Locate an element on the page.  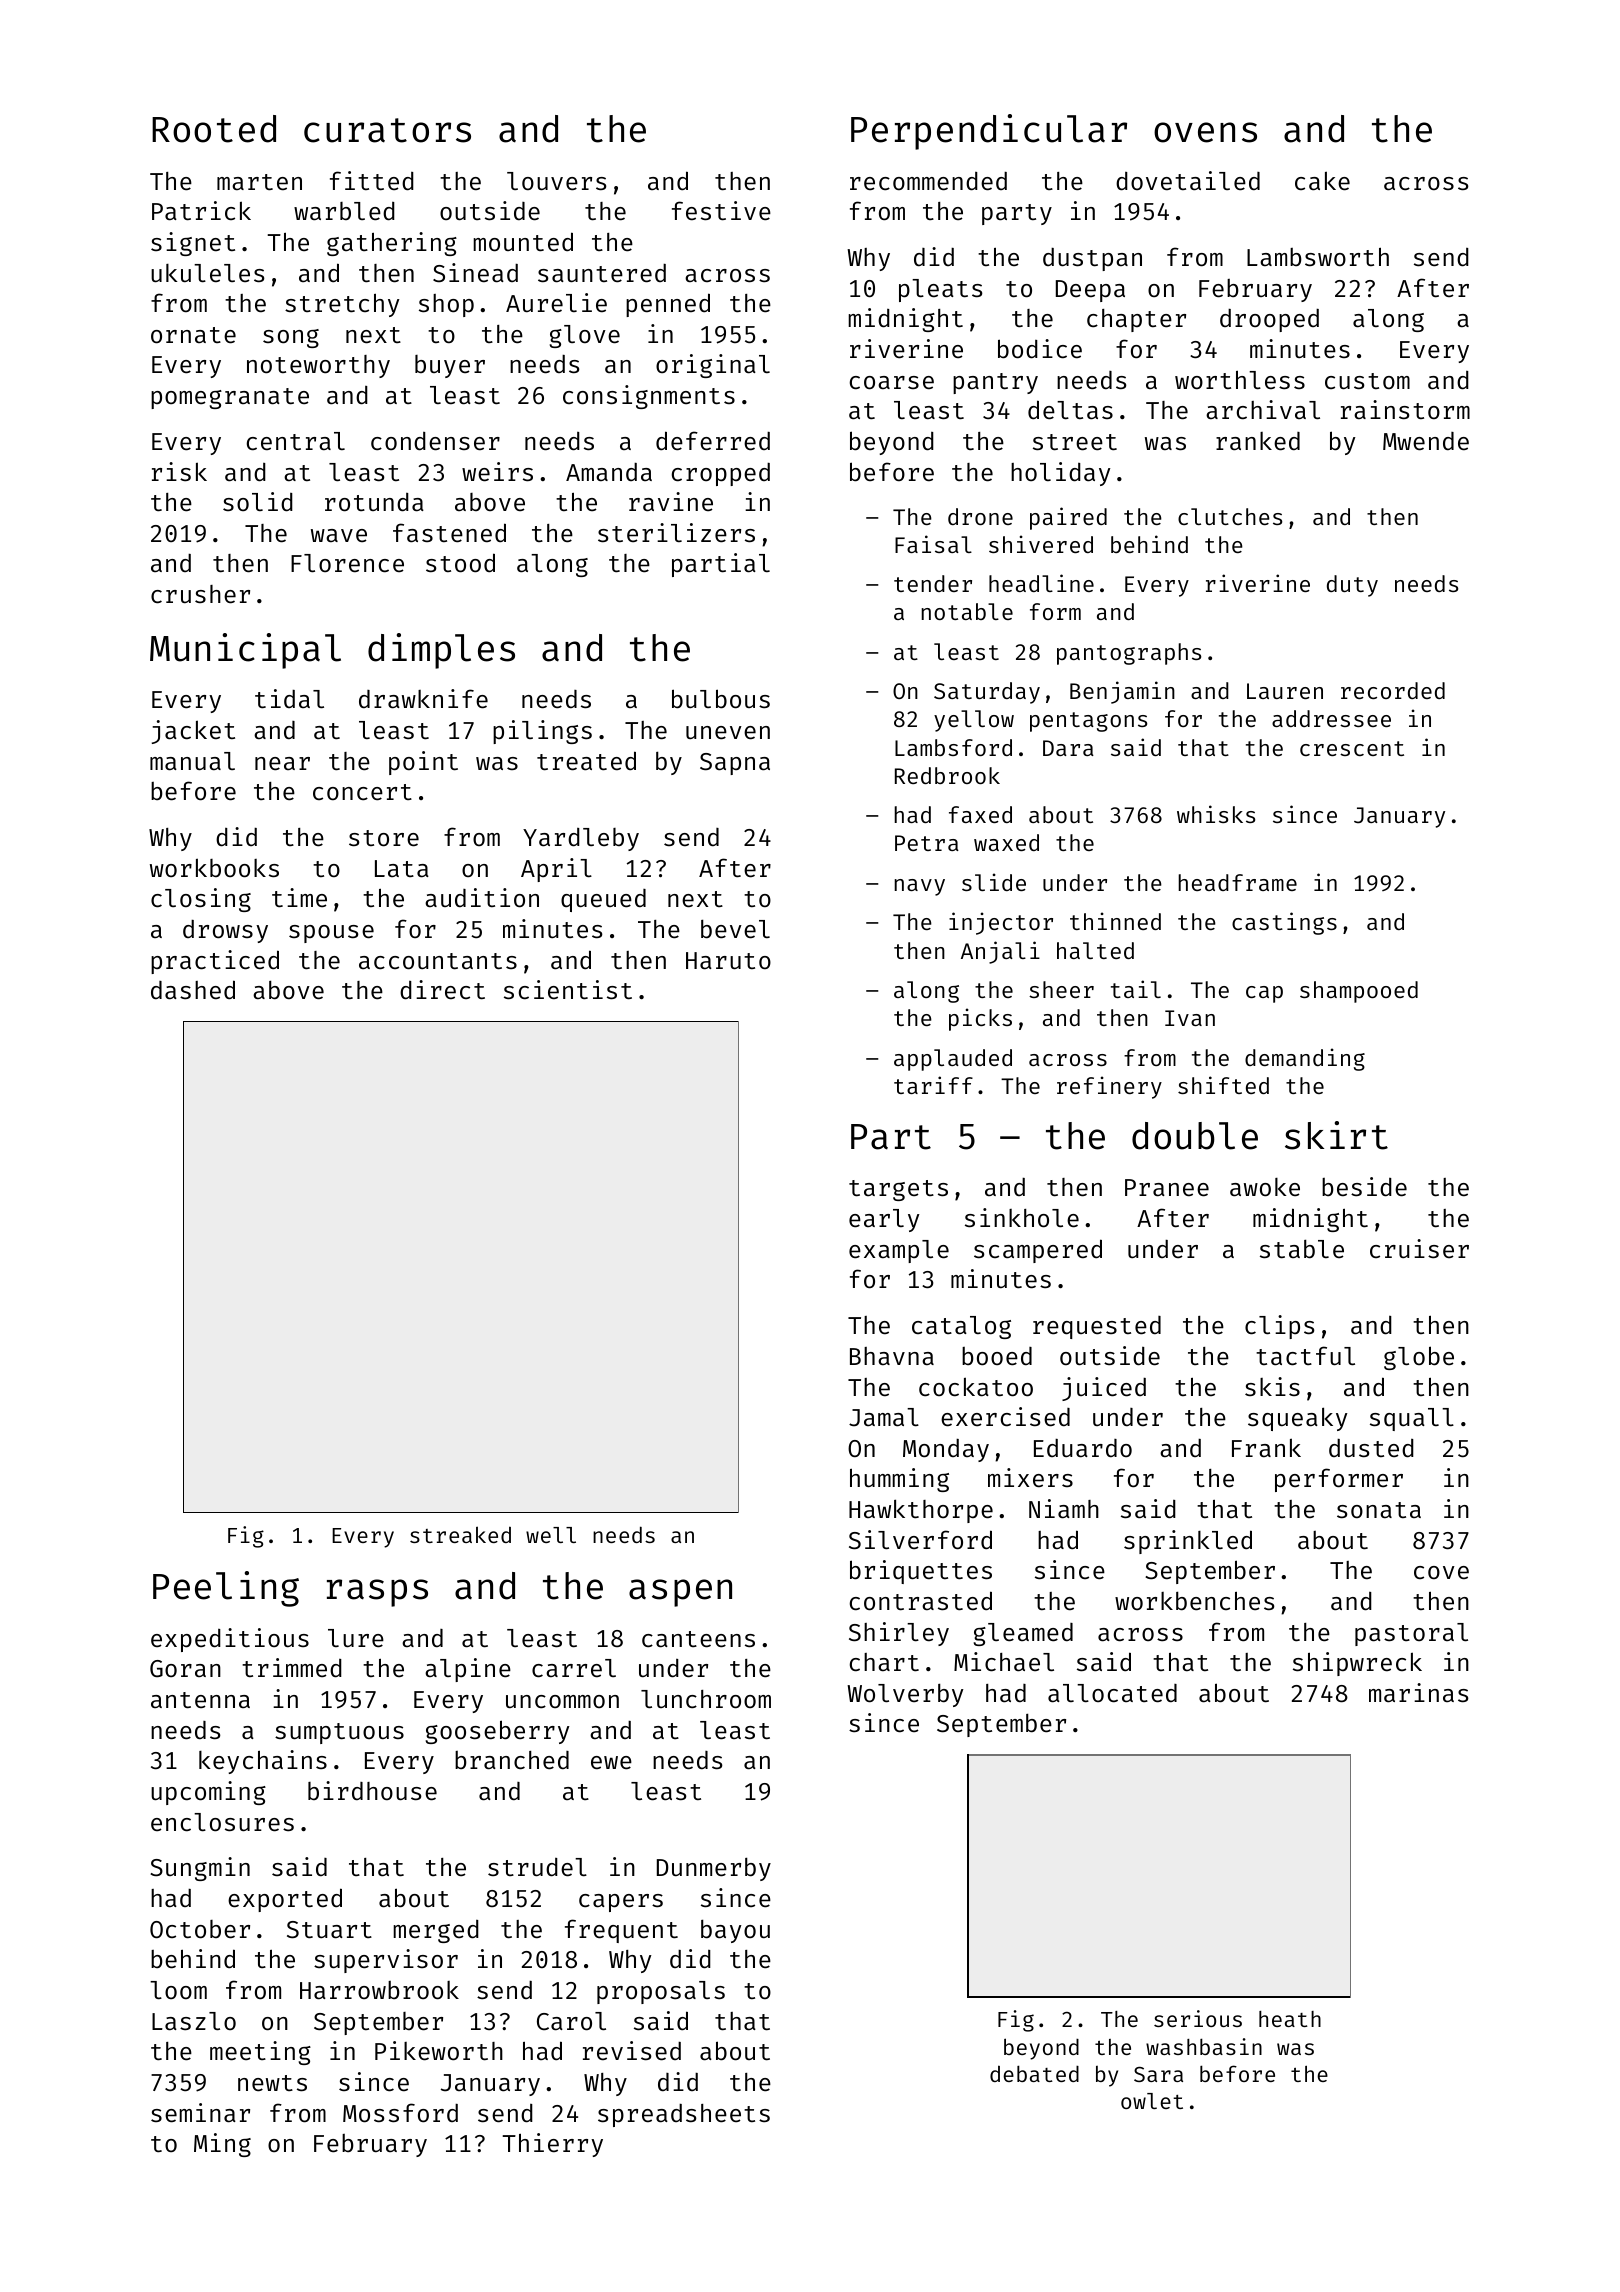
bevel is located at coordinates (735, 929).
